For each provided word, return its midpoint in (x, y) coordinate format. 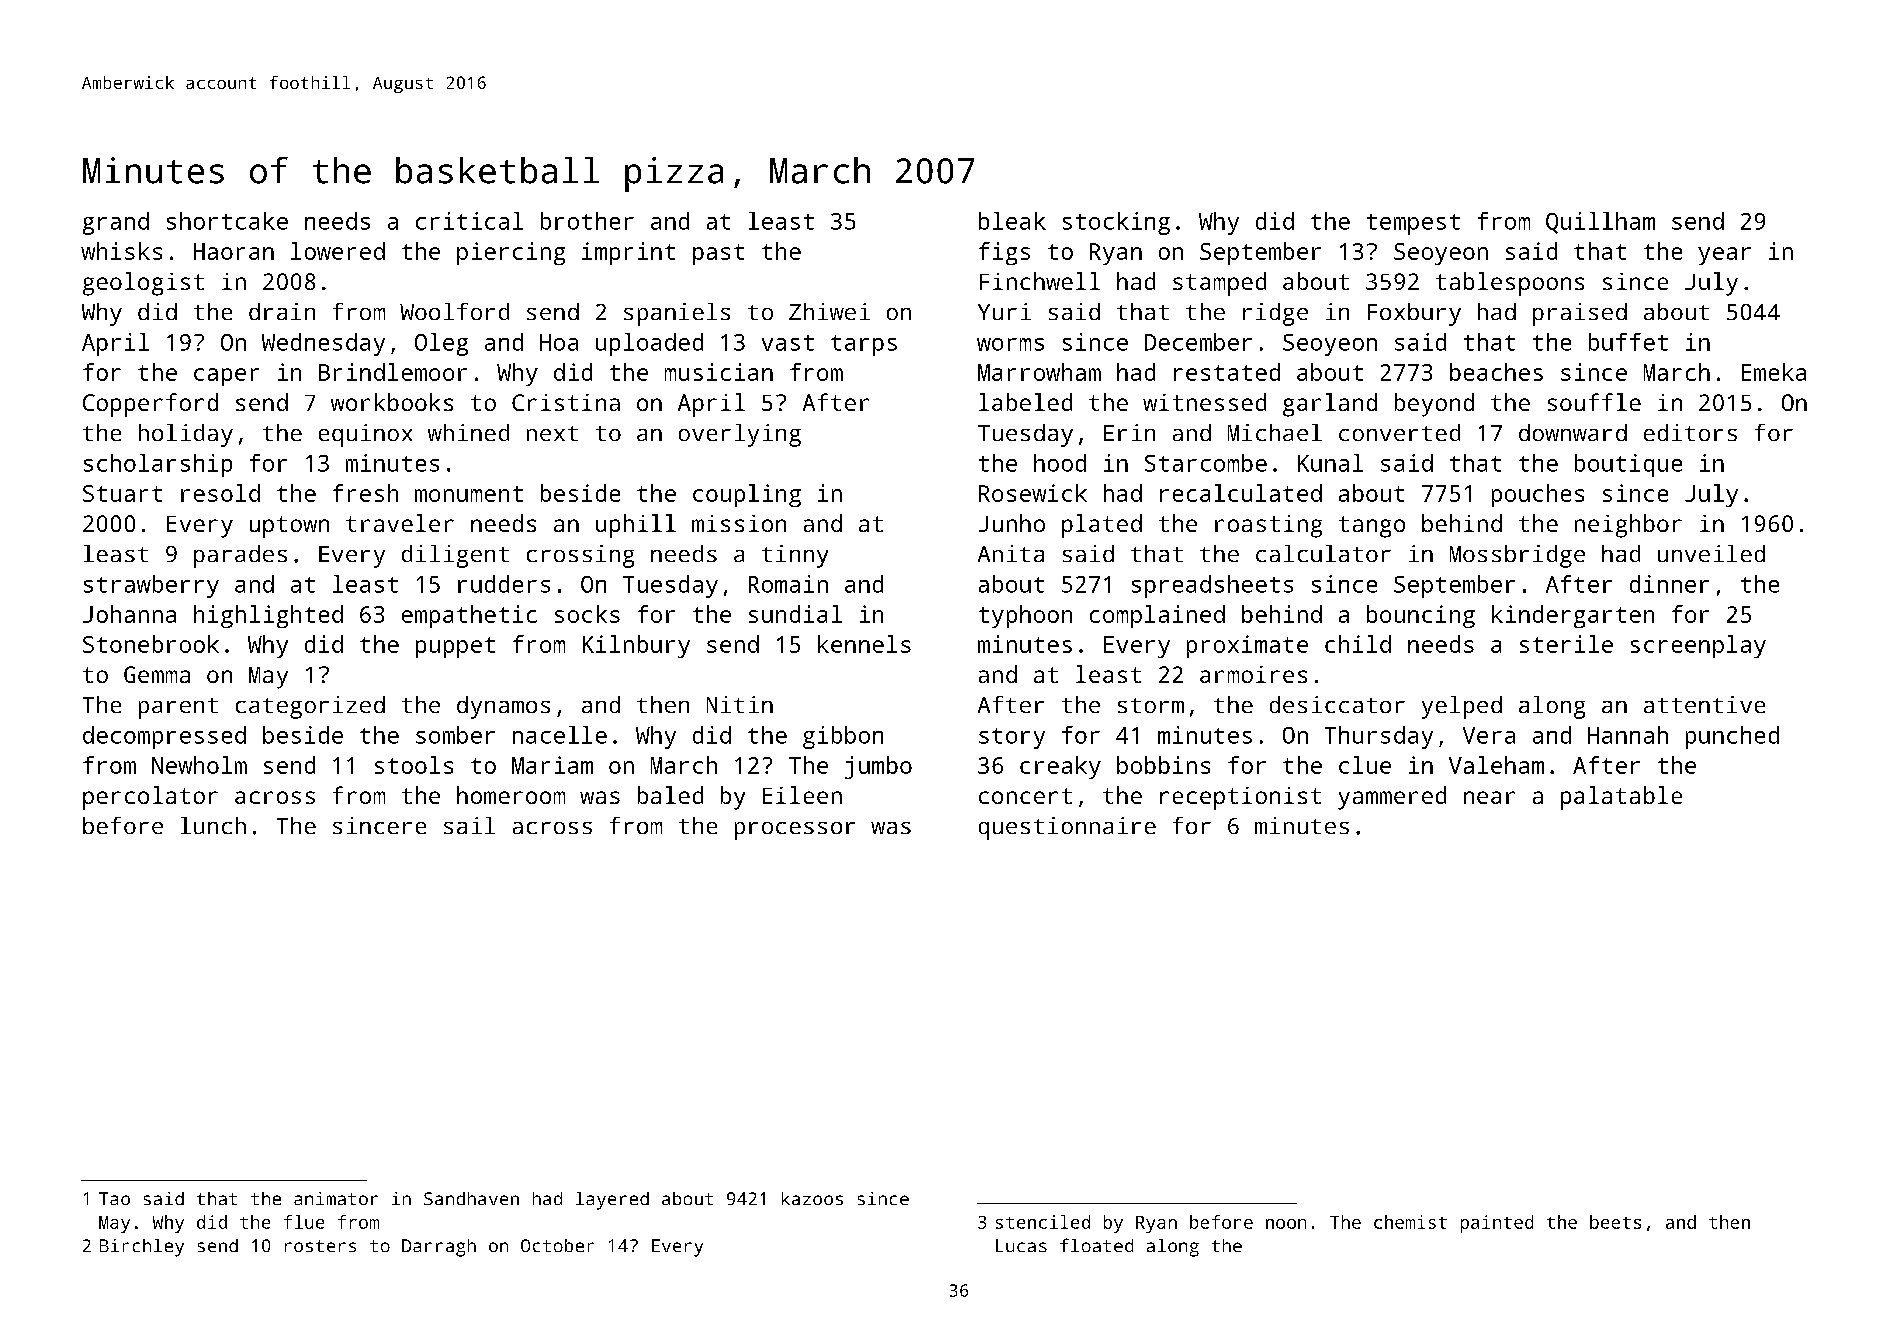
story (1012, 738)
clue (1365, 765)
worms (1010, 344)
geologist (143, 284)
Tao (114, 1198)
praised (1580, 314)
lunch (213, 825)
